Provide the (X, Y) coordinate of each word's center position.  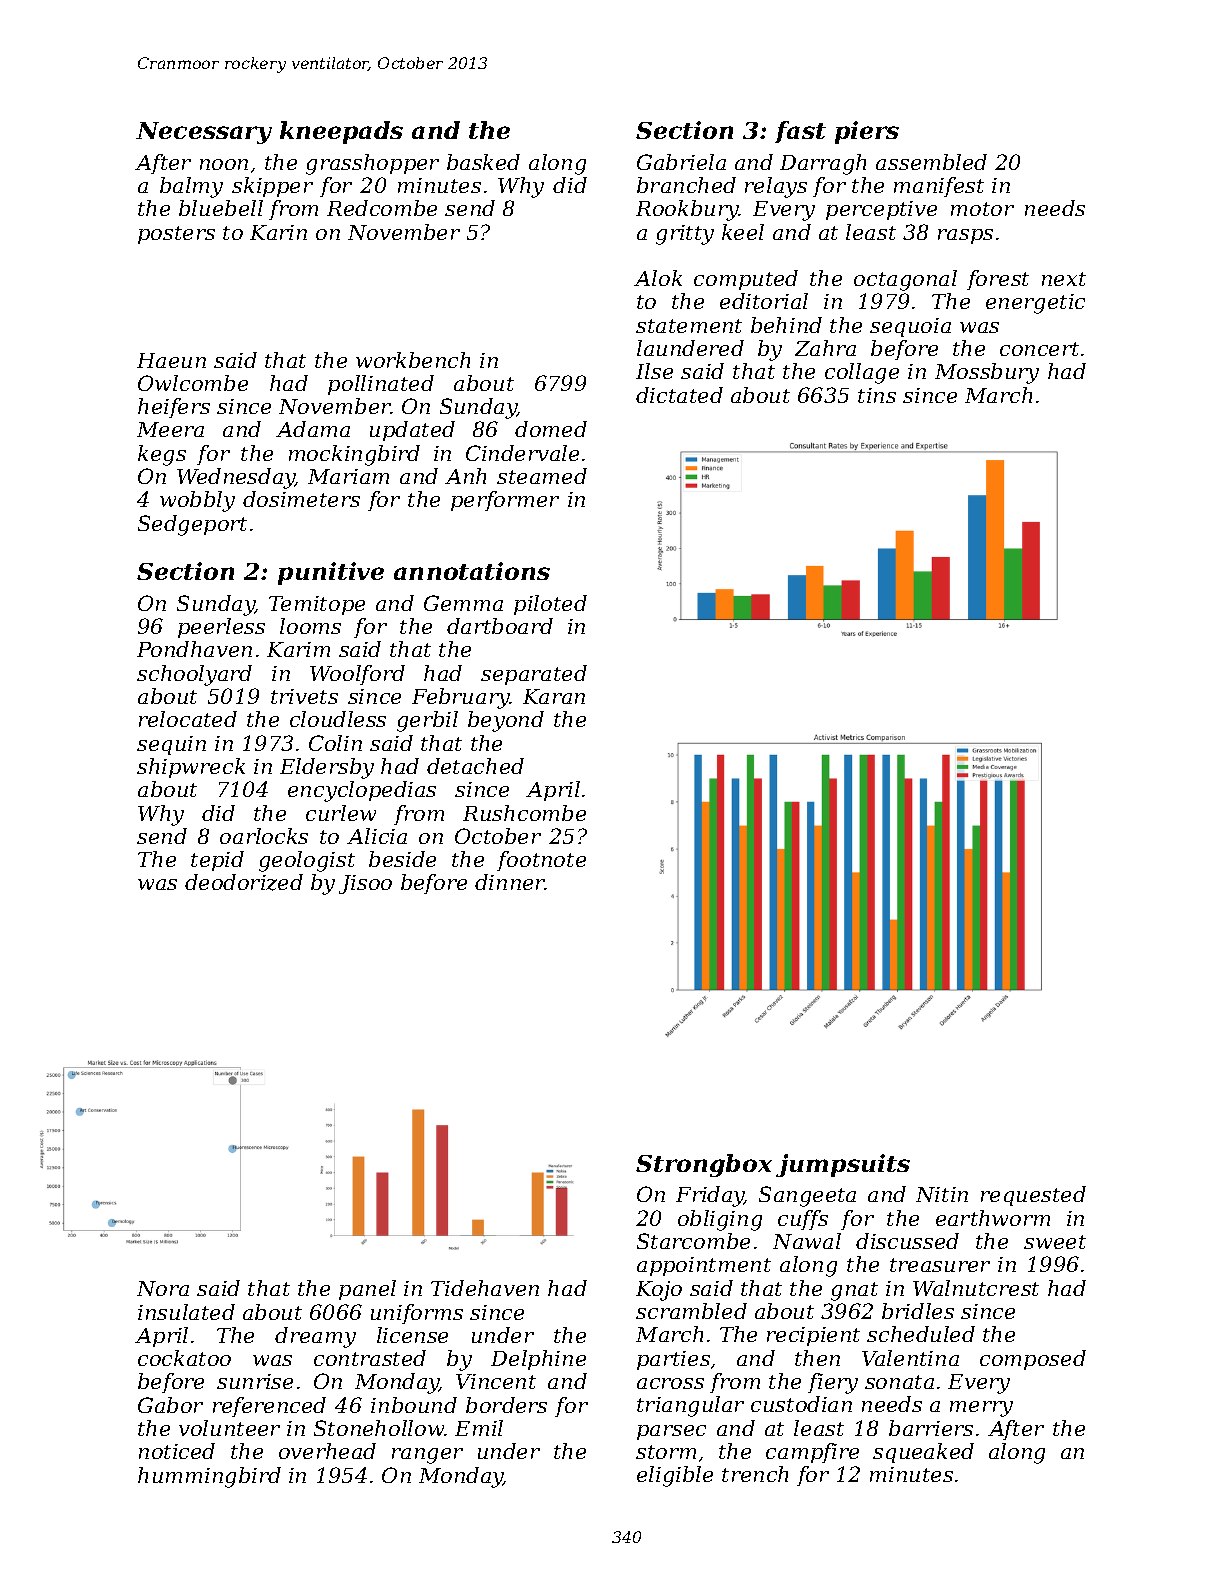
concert (1039, 349)
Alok (658, 278)
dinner (510, 882)
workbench (413, 360)
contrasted (370, 1358)
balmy (191, 187)
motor (982, 209)
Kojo (659, 1291)
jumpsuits (843, 1165)
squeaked (923, 1453)
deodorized (244, 882)
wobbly (197, 501)
